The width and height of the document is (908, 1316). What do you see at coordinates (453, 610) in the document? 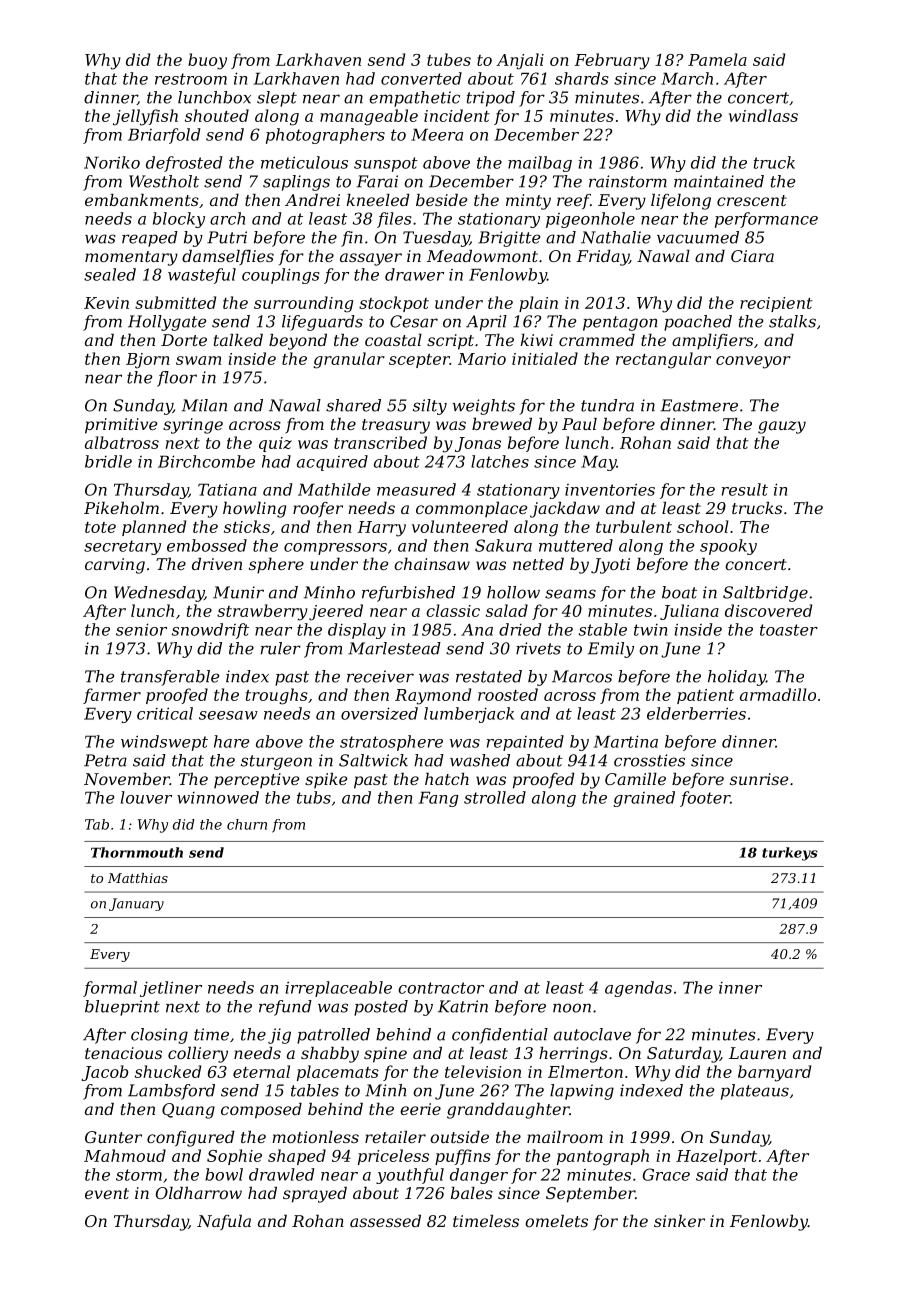
I see `classic` at bounding box center [453, 610].
